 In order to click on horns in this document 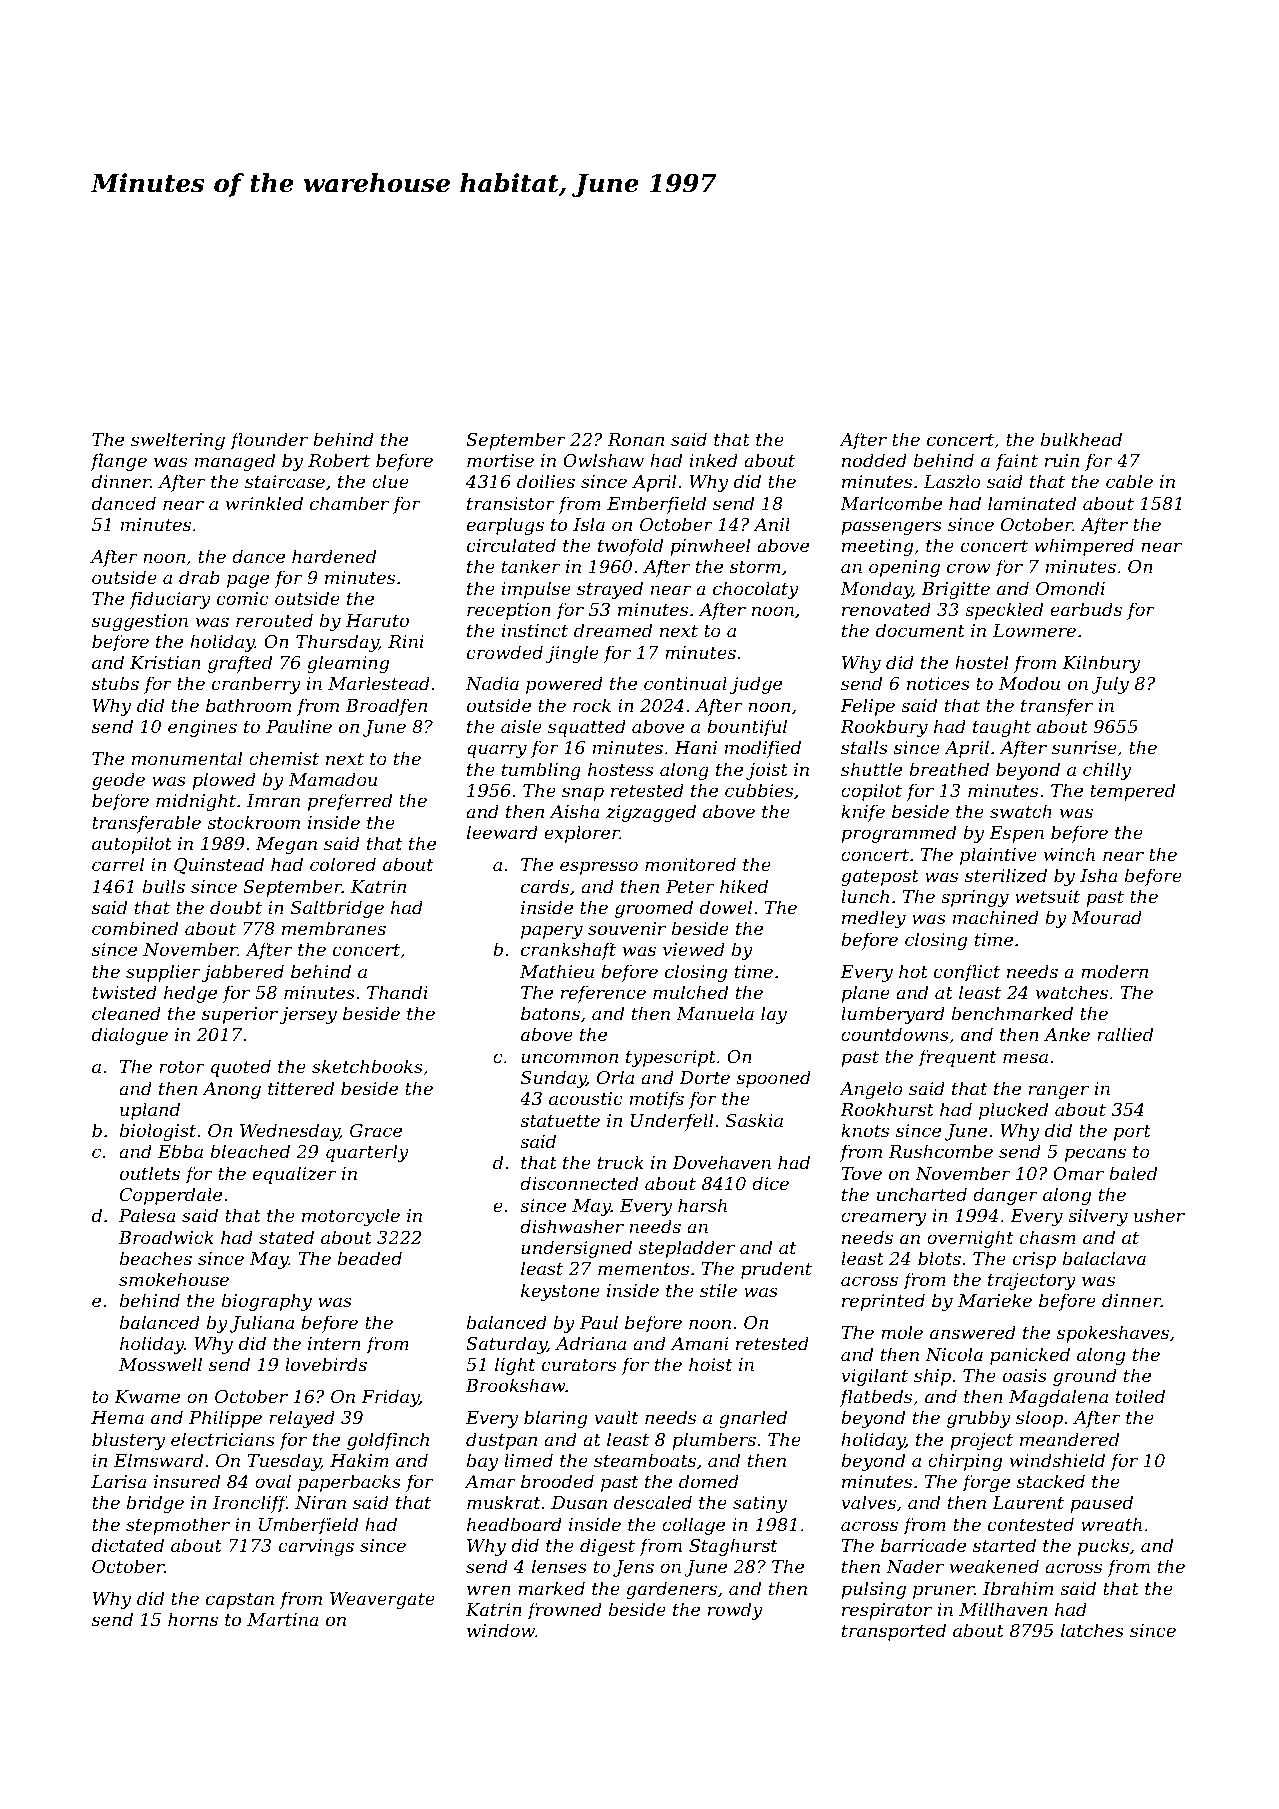, I will do `click(193, 1619)`.
